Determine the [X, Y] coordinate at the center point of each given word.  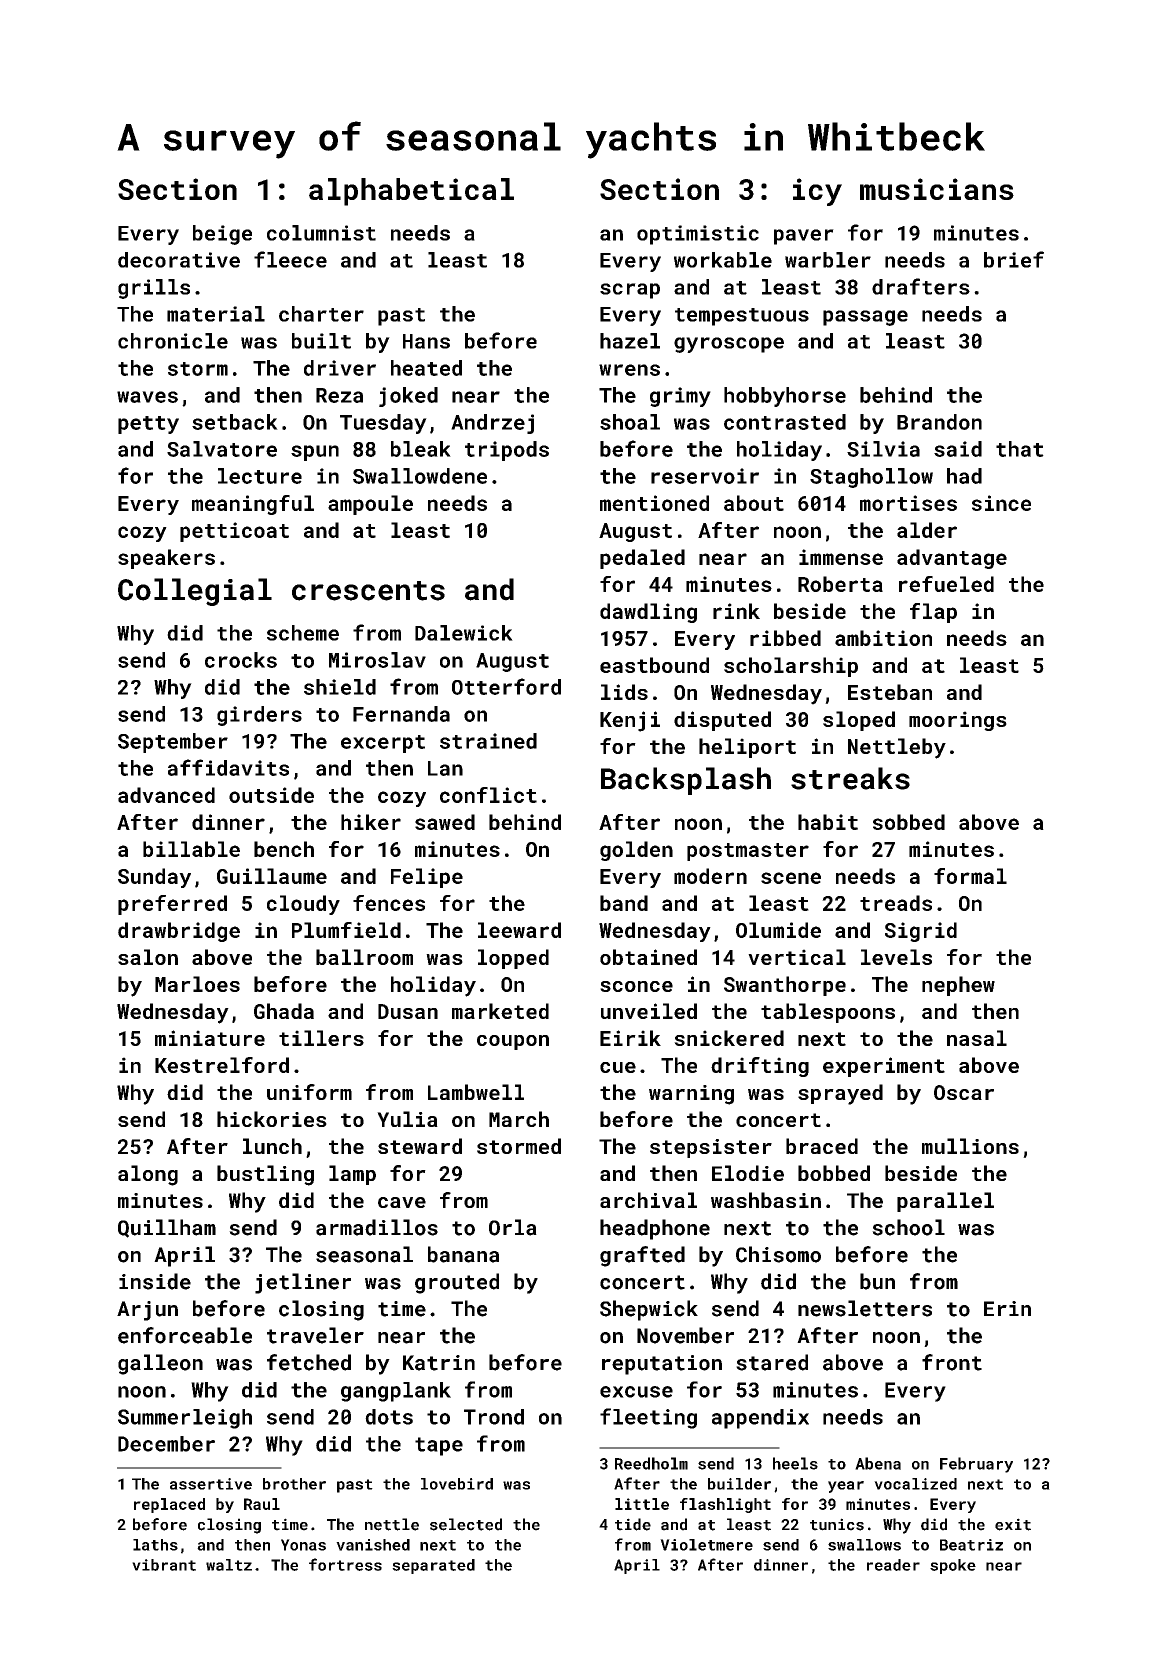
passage [865, 318]
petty [148, 425]
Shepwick [649, 1310]
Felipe [427, 878]
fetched [309, 1362]
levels [896, 957]
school [908, 1227]
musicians [937, 189]
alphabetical [411, 192]
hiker [371, 822]
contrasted [785, 422]
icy [817, 192]
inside [155, 1281]
